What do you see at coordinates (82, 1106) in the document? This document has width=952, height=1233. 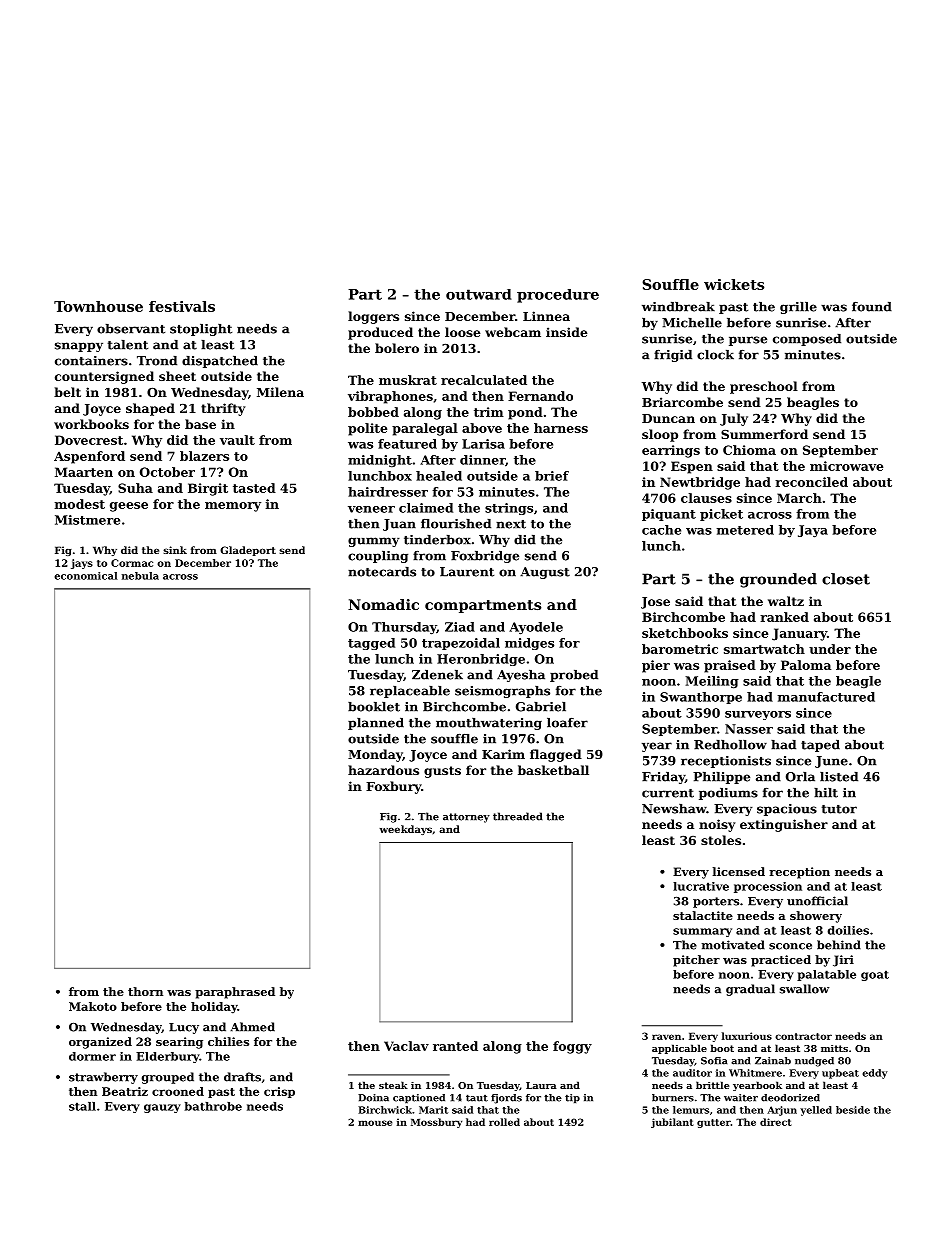 I see `stall` at bounding box center [82, 1106].
